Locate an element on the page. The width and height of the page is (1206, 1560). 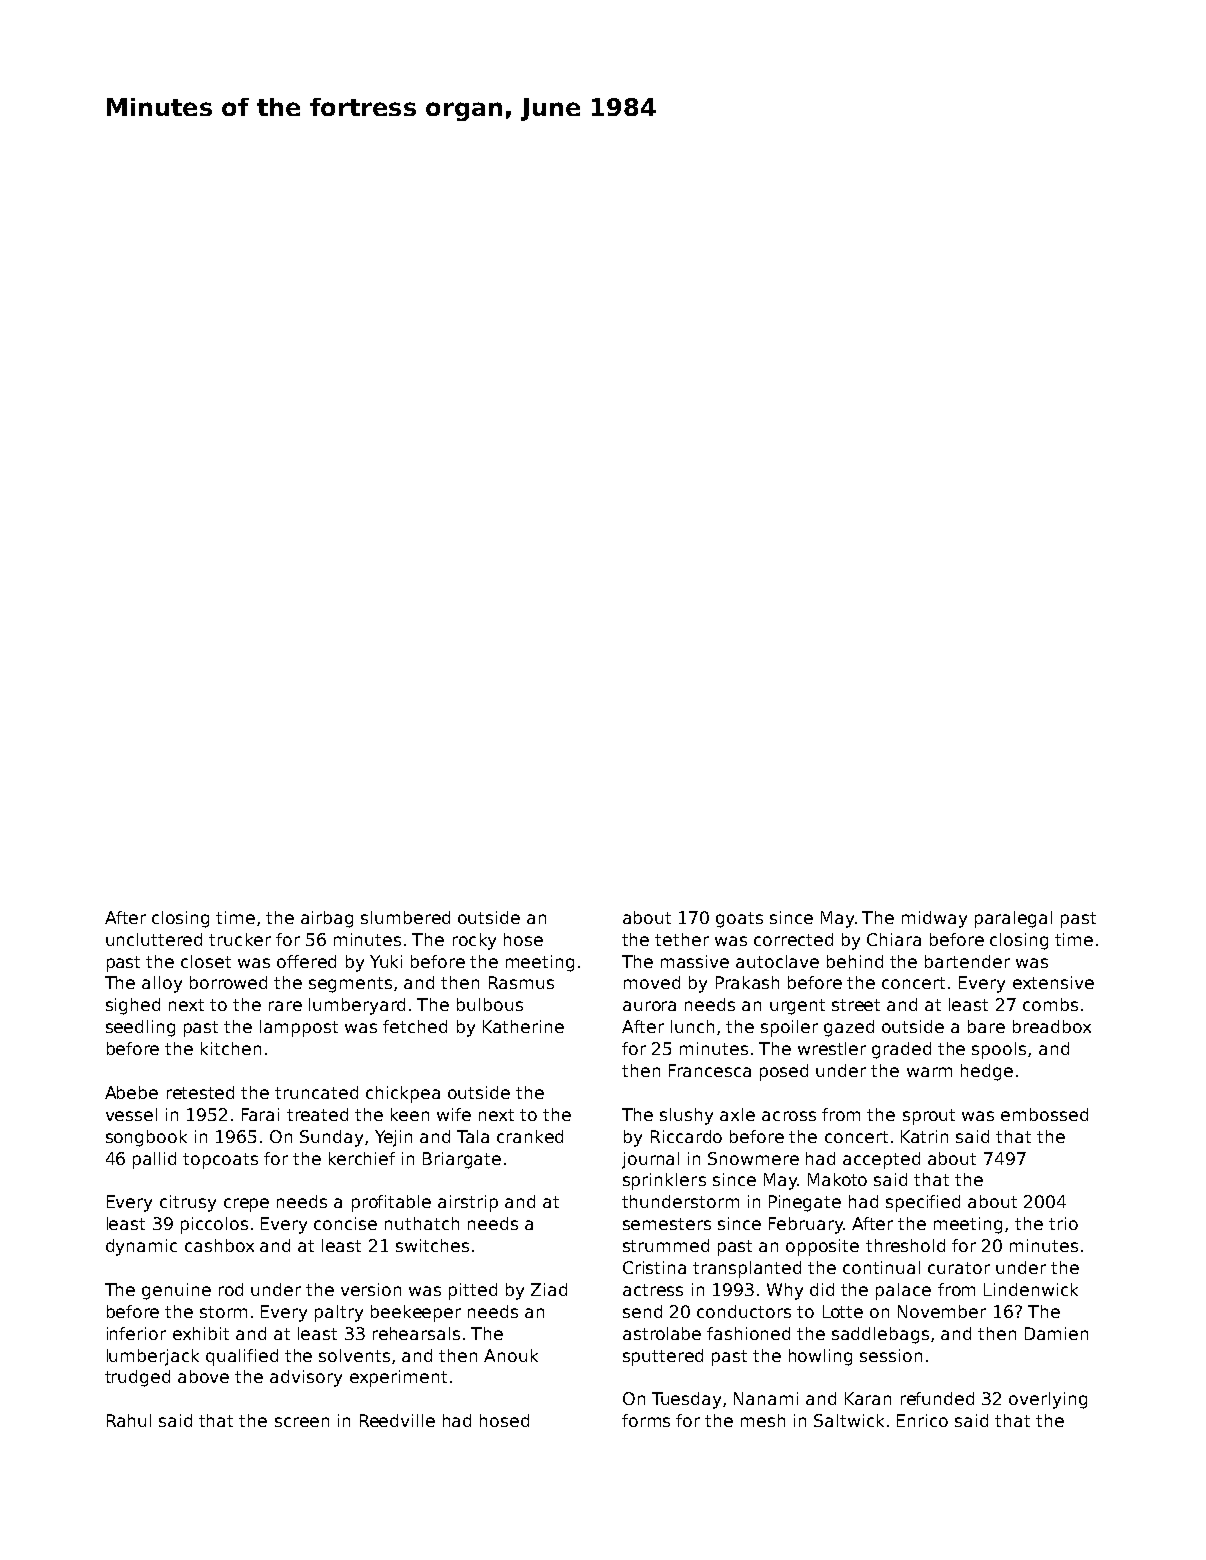
Katrin is located at coordinates (924, 1136).
